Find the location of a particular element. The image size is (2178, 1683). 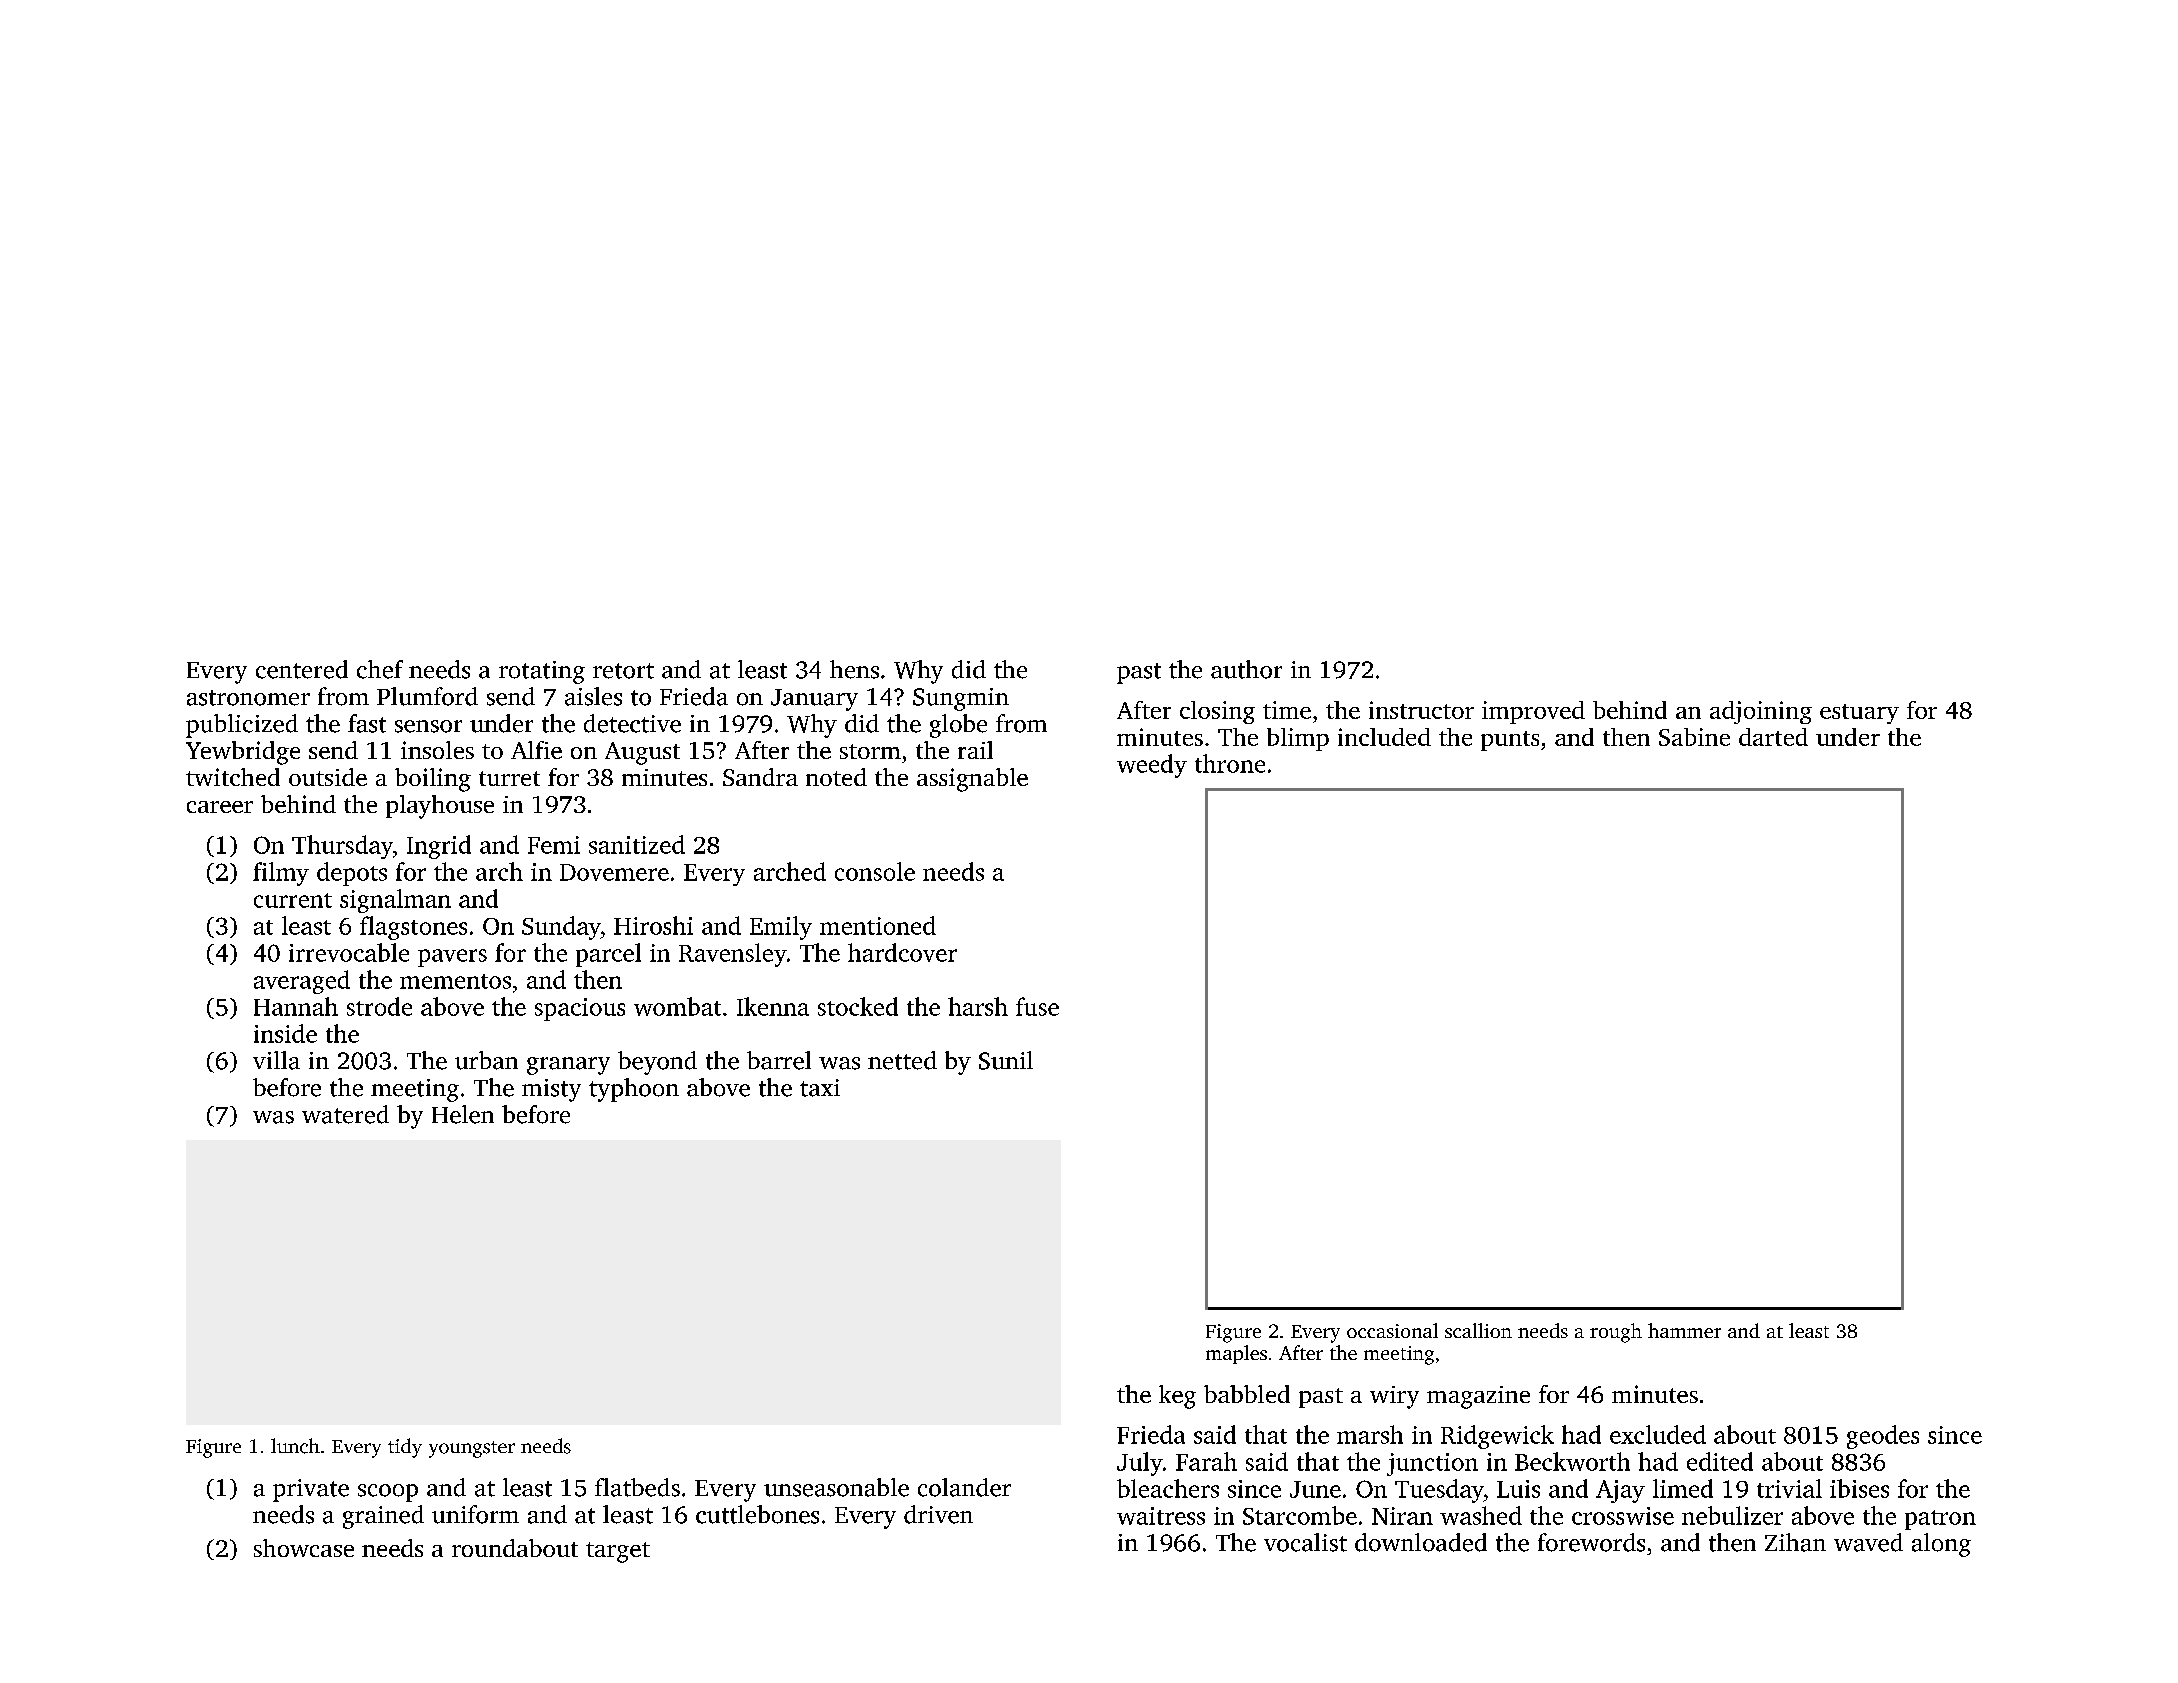

Sunil is located at coordinates (1006, 1060).
